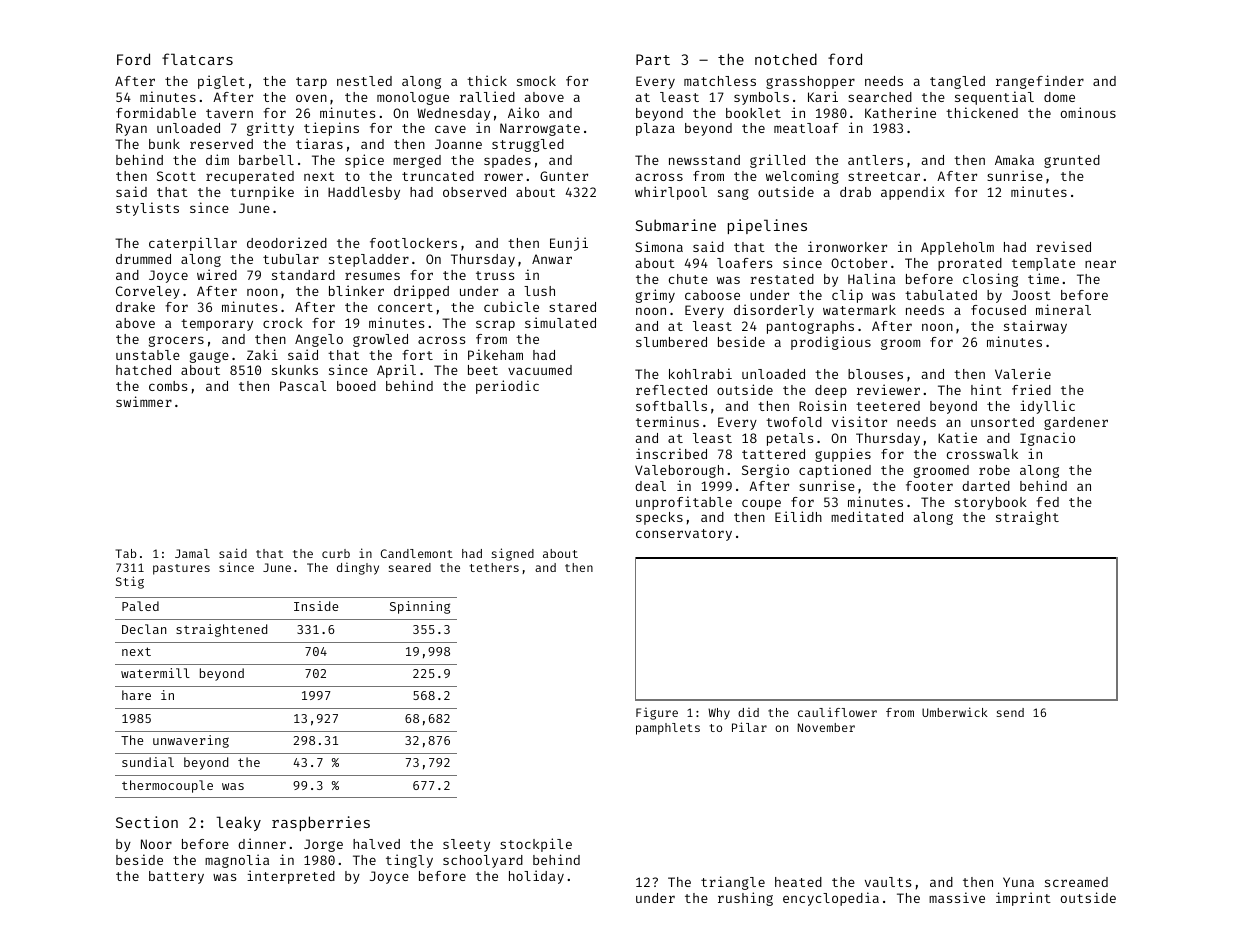 The width and height of the screenshot is (1233, 952). I want to click on notched, so click(786, 59).
